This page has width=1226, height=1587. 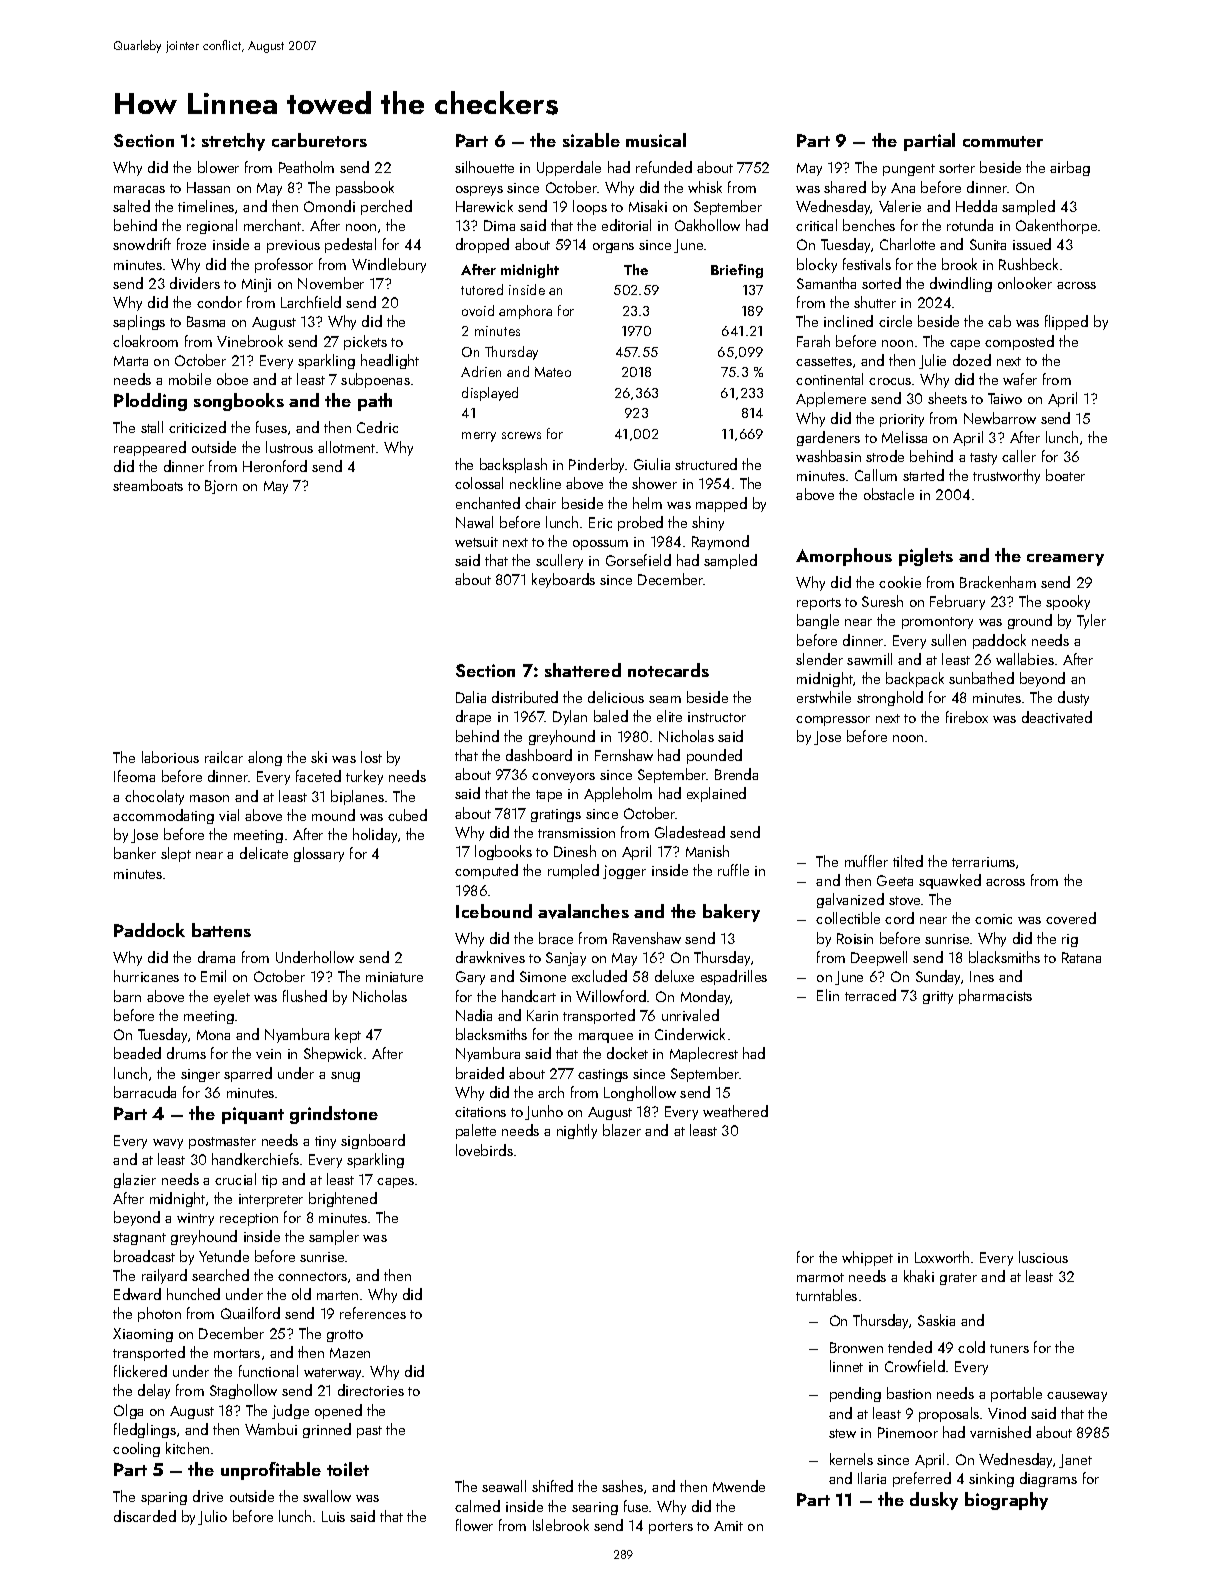 What do you see at coordinates (256, 285) in the page?
I see `Minji` at bounding box center [256, 285].
